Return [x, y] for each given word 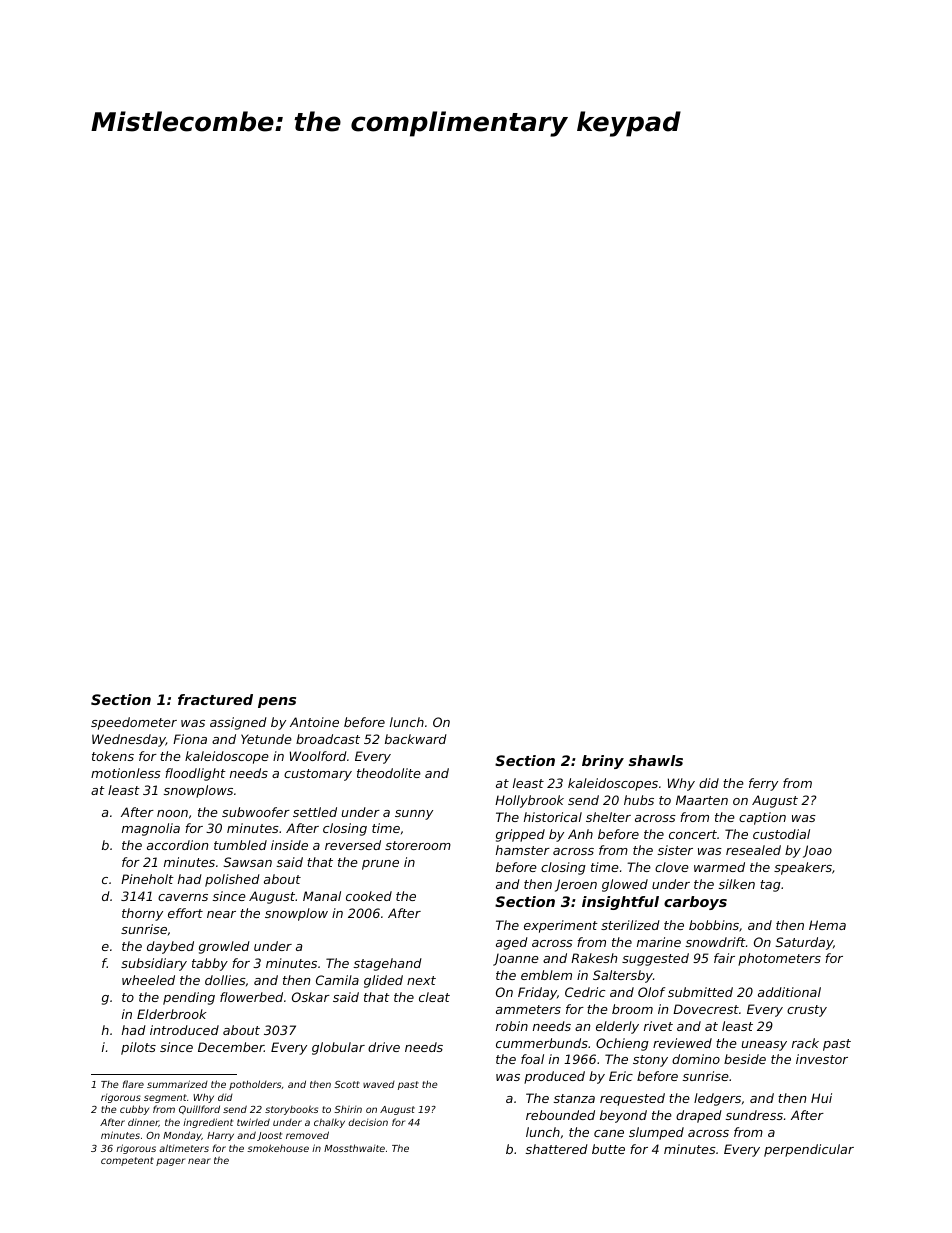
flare [133, 1084]
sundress [754, 1115]
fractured [215, 699]
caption [762, 818]
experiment [561, 926]
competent [127, 1161]
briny [603, 762]
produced [554, 1077]
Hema [827, 925]
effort [185, 913]
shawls [656, 760]
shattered [557, 1149]
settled [315, 812]
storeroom [418, 845]
